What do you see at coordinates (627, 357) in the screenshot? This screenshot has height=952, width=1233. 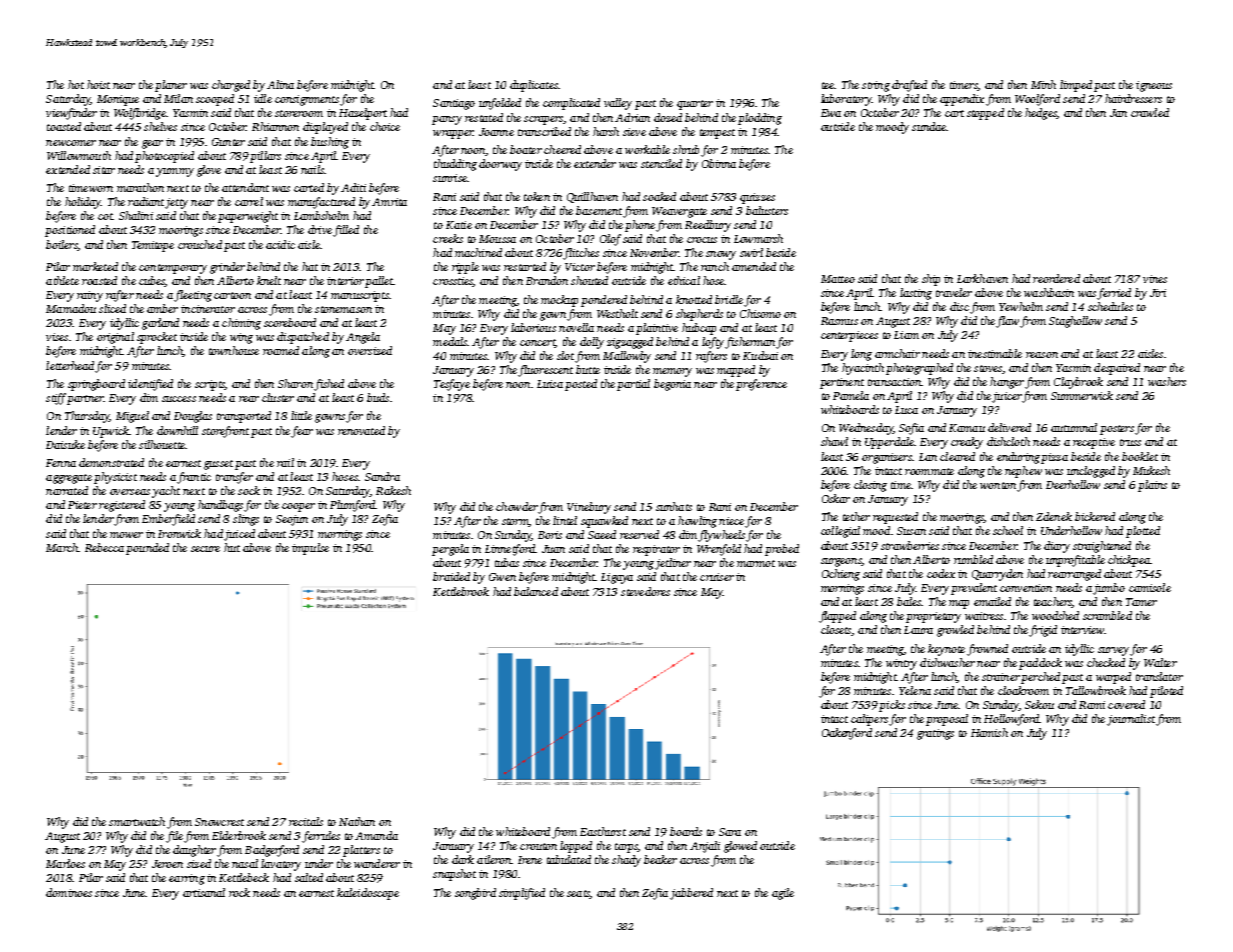 I see `Mallowby` at bounding box center [627, 357].
